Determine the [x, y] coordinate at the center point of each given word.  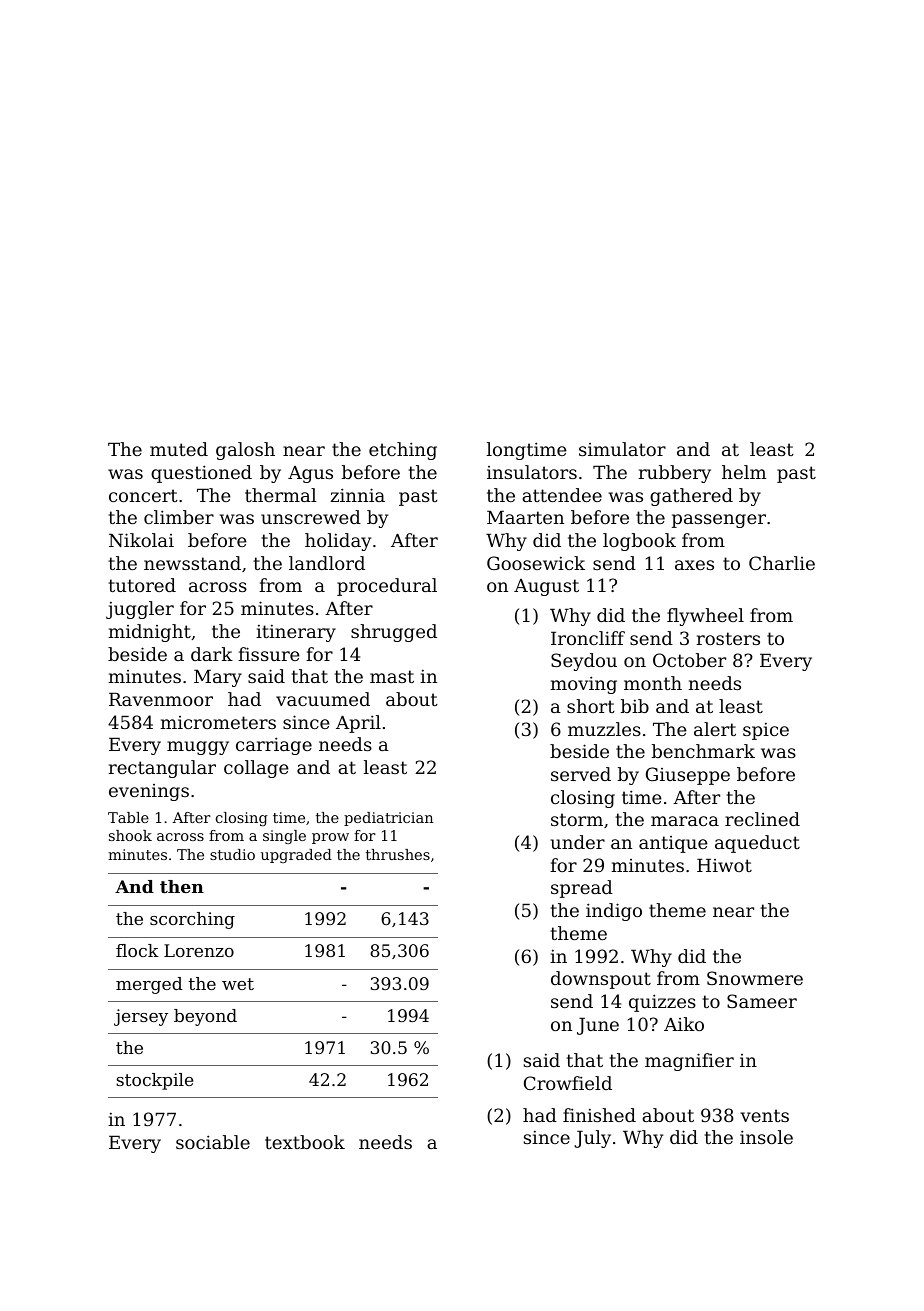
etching [403, 451]
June [598, 1026]
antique [673, 844]
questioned [201, 474]
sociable [213, 1142]
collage [256, 769]
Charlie [782, 563]
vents [764, 1115]
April [358, 724]
